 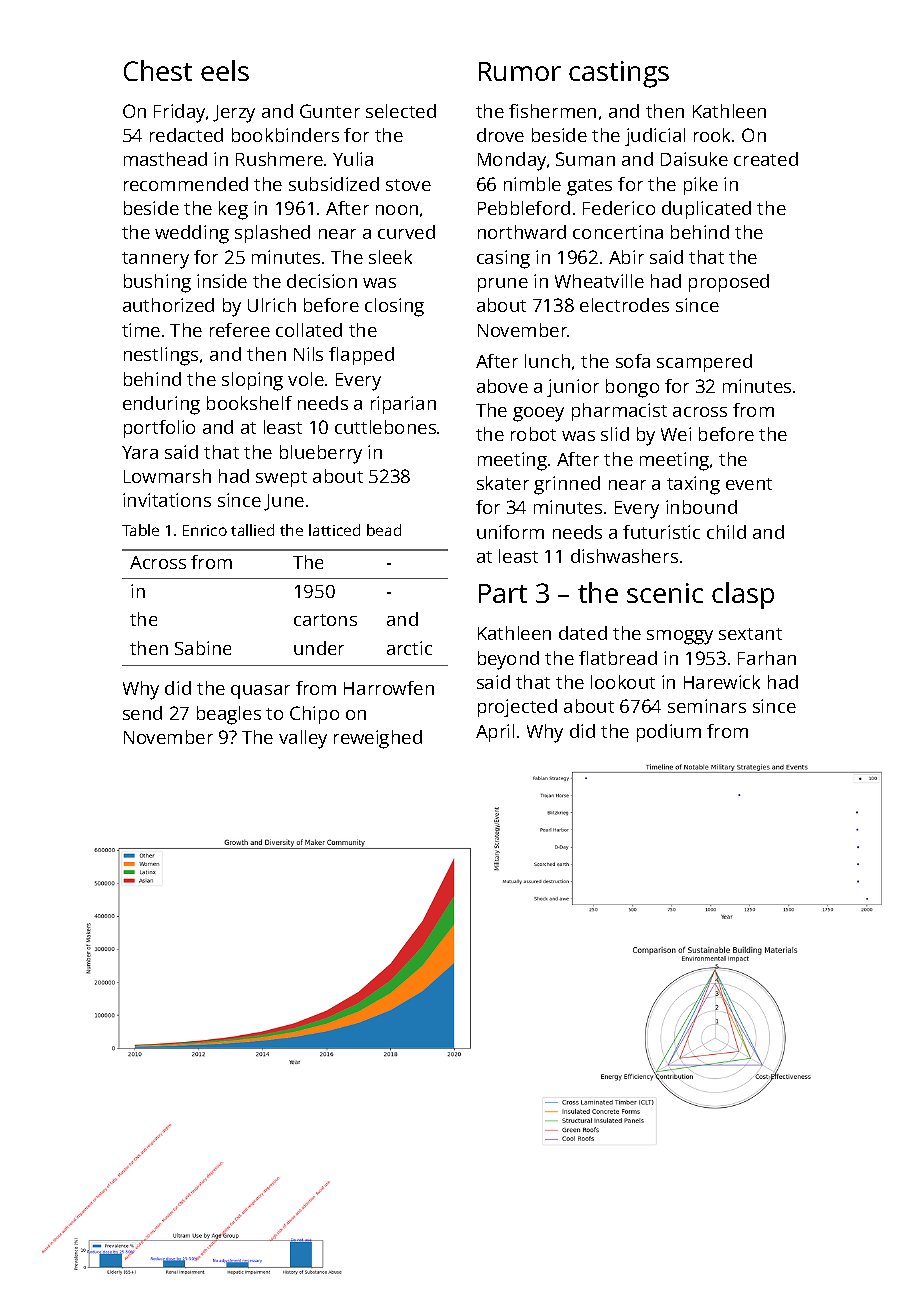 What do you see at coordinates (222, 281) in the screenshot?
I see `inside` at bounding box center [222, 281].
